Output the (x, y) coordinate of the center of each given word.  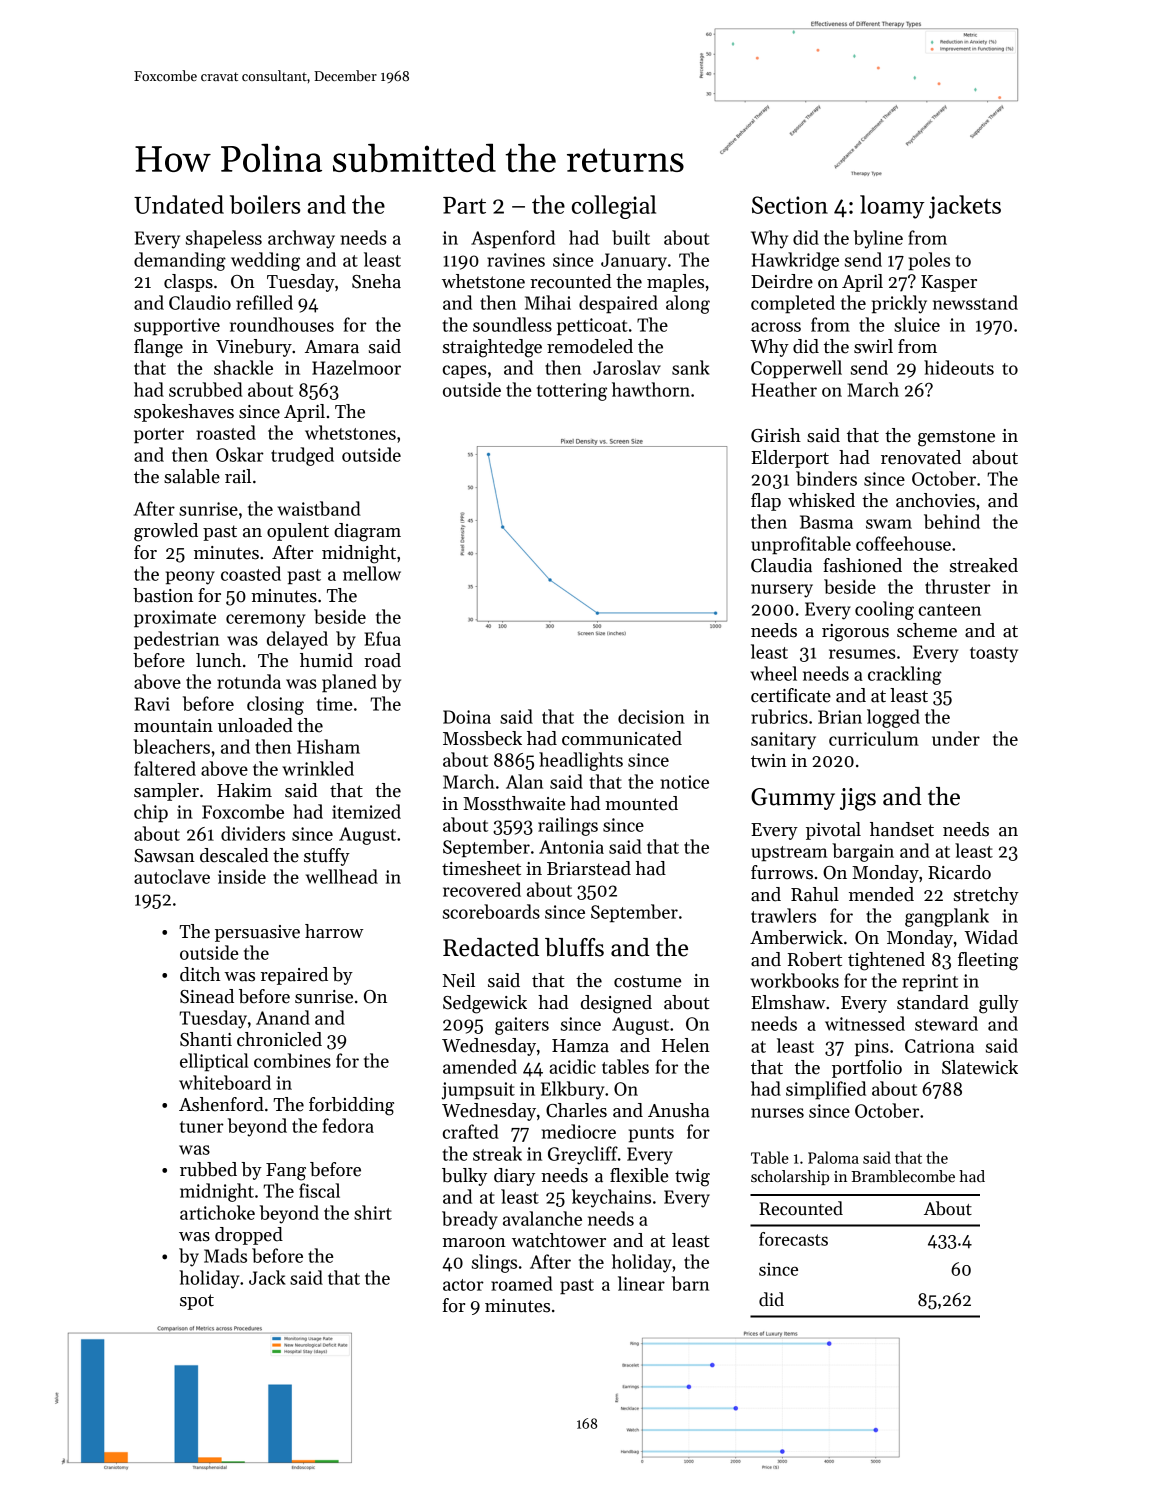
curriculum (874, 738)
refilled (264, 302)
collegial (614, 207)
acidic (572, 1066)
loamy (892, 207)
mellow (372, 573)
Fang (286, 1172)
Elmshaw (788, 1002)
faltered (165, 768)
